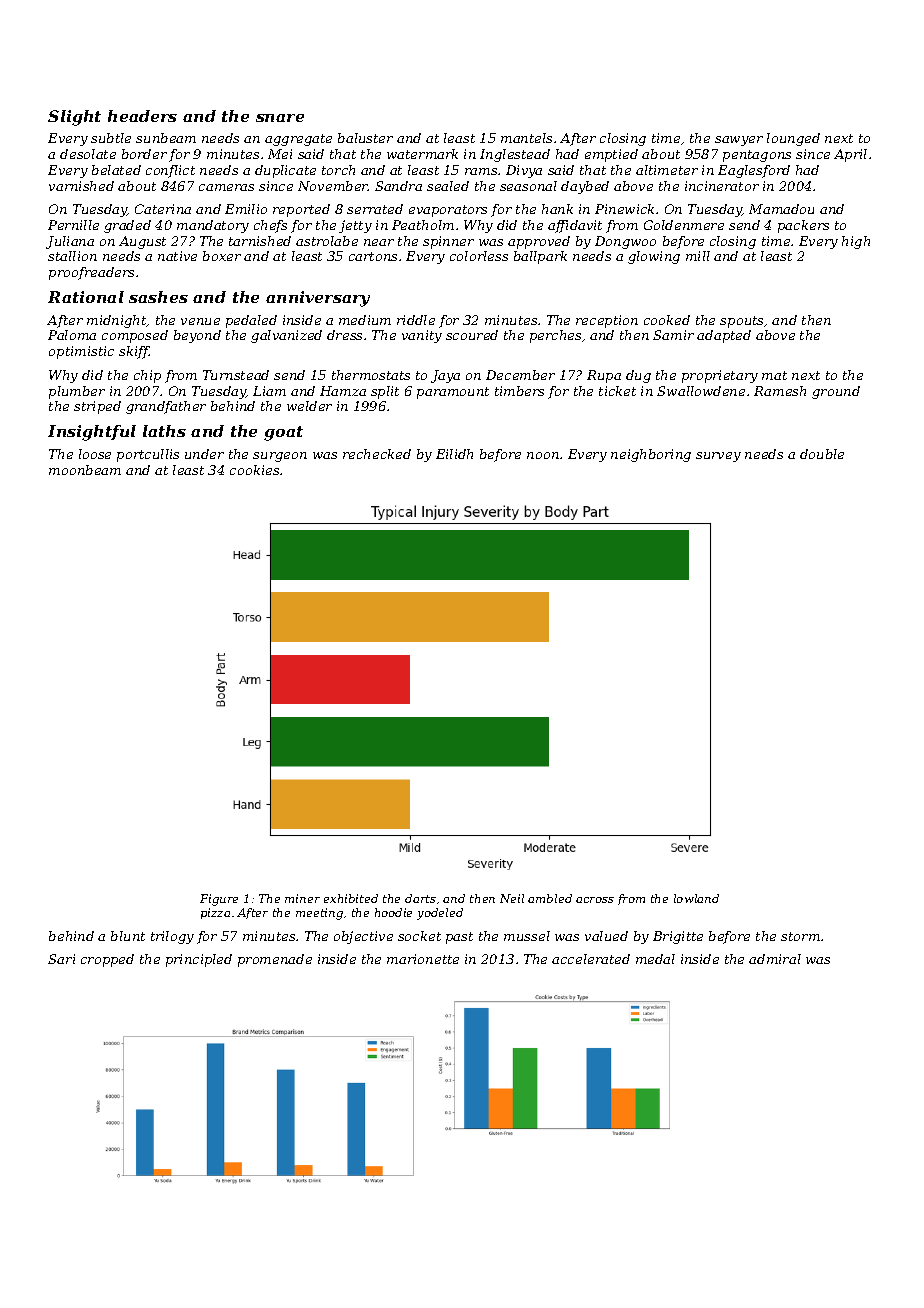 This image has height=1308, width=924. I want to click on Figure, so click(219, 900).
